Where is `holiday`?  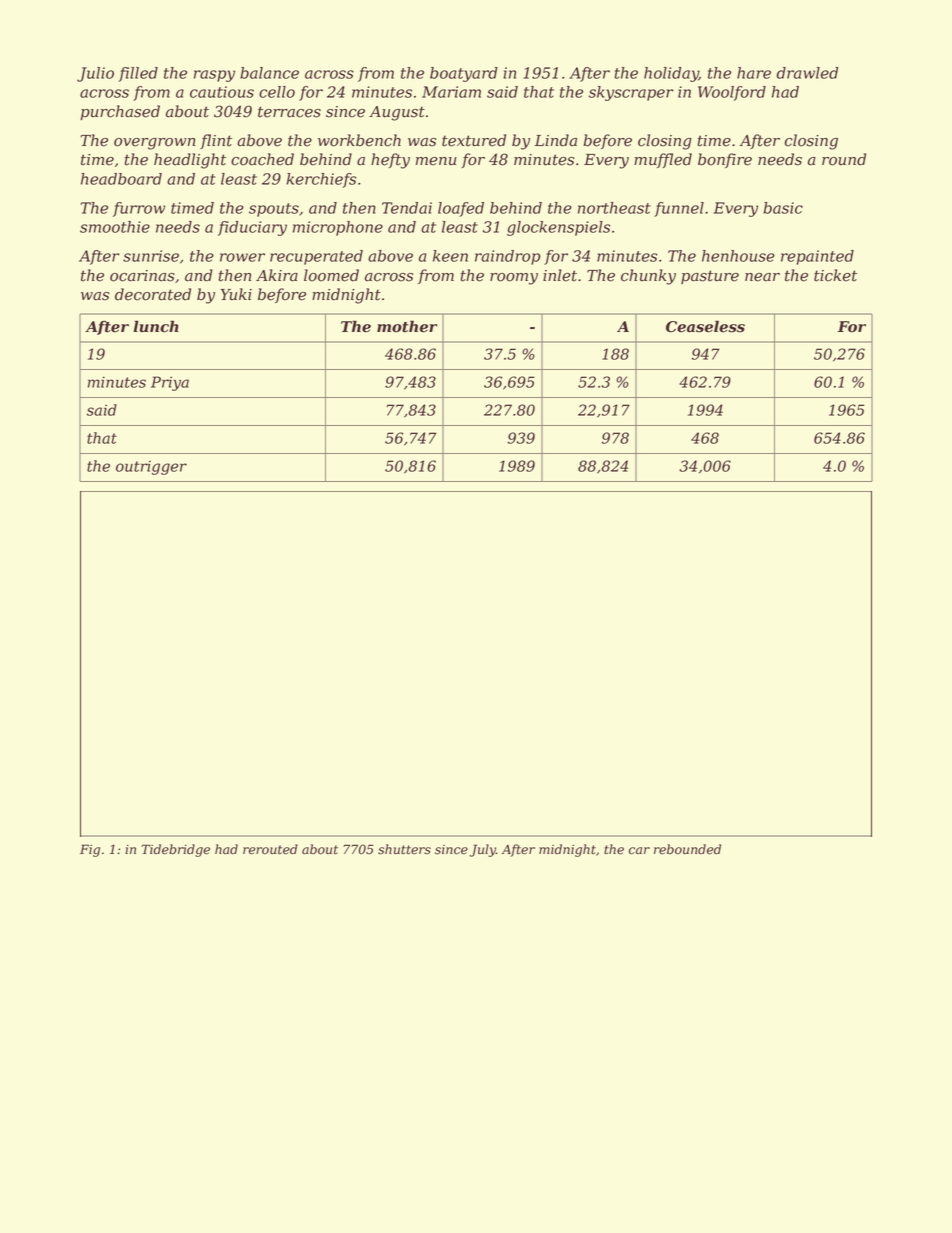 holiday is located at coordinates (671, 74).
